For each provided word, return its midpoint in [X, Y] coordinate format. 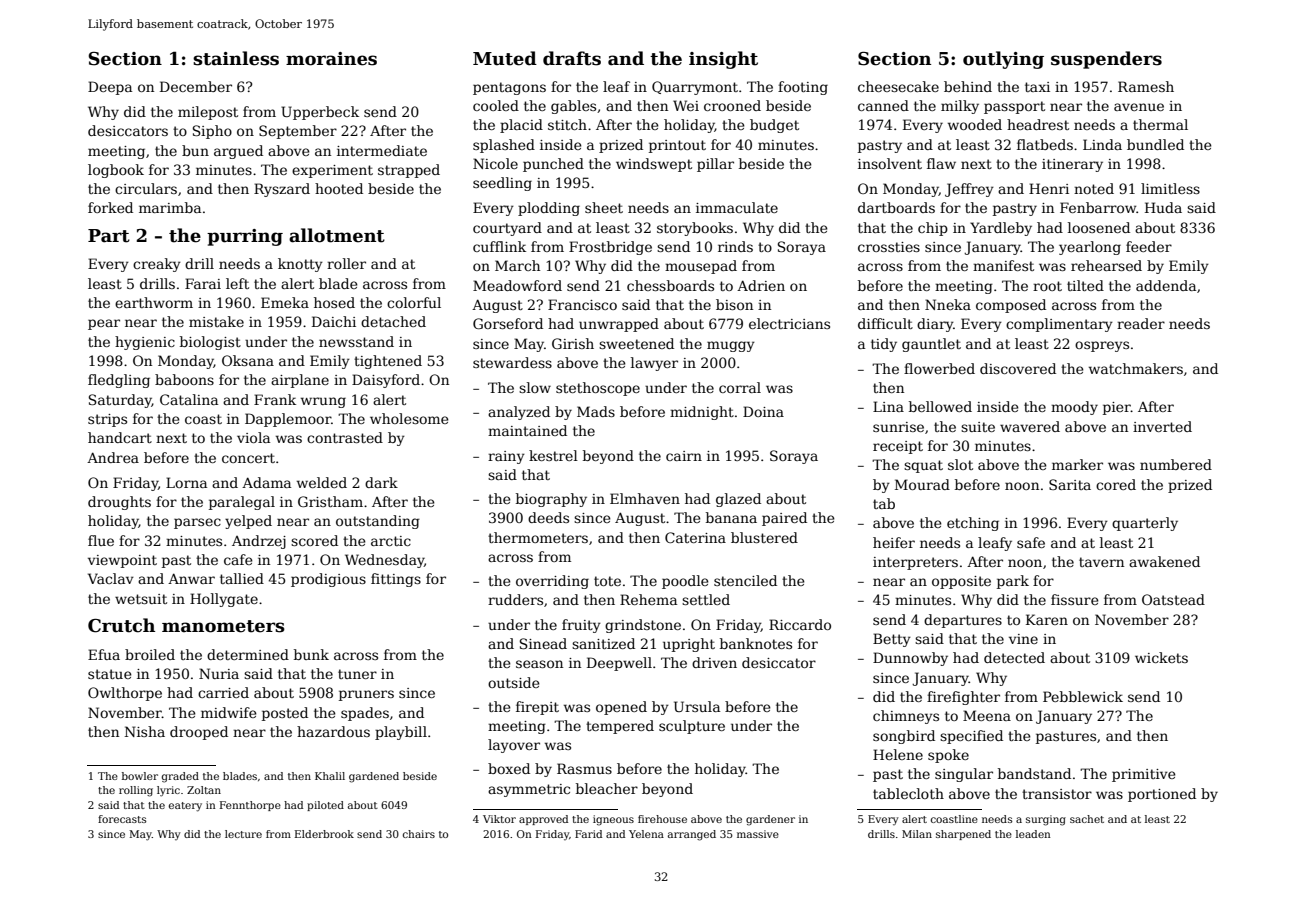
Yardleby [1001, 229]
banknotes [756, 643]
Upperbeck [320, 113]
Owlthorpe [125, 694]
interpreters [915, 563]
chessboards [670, 285]
